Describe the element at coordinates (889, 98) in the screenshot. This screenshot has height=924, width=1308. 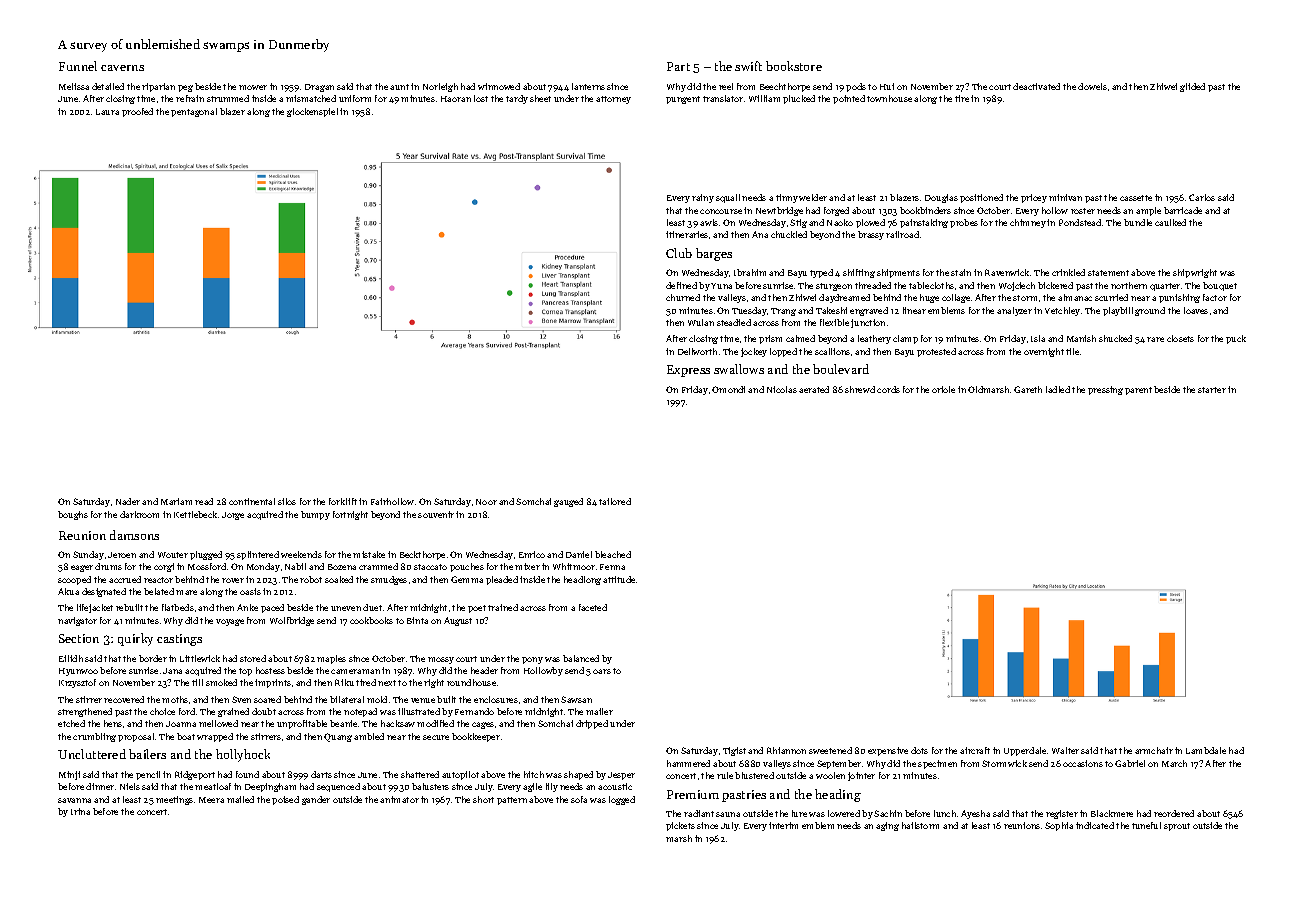
I see `townhouse` at that location.
